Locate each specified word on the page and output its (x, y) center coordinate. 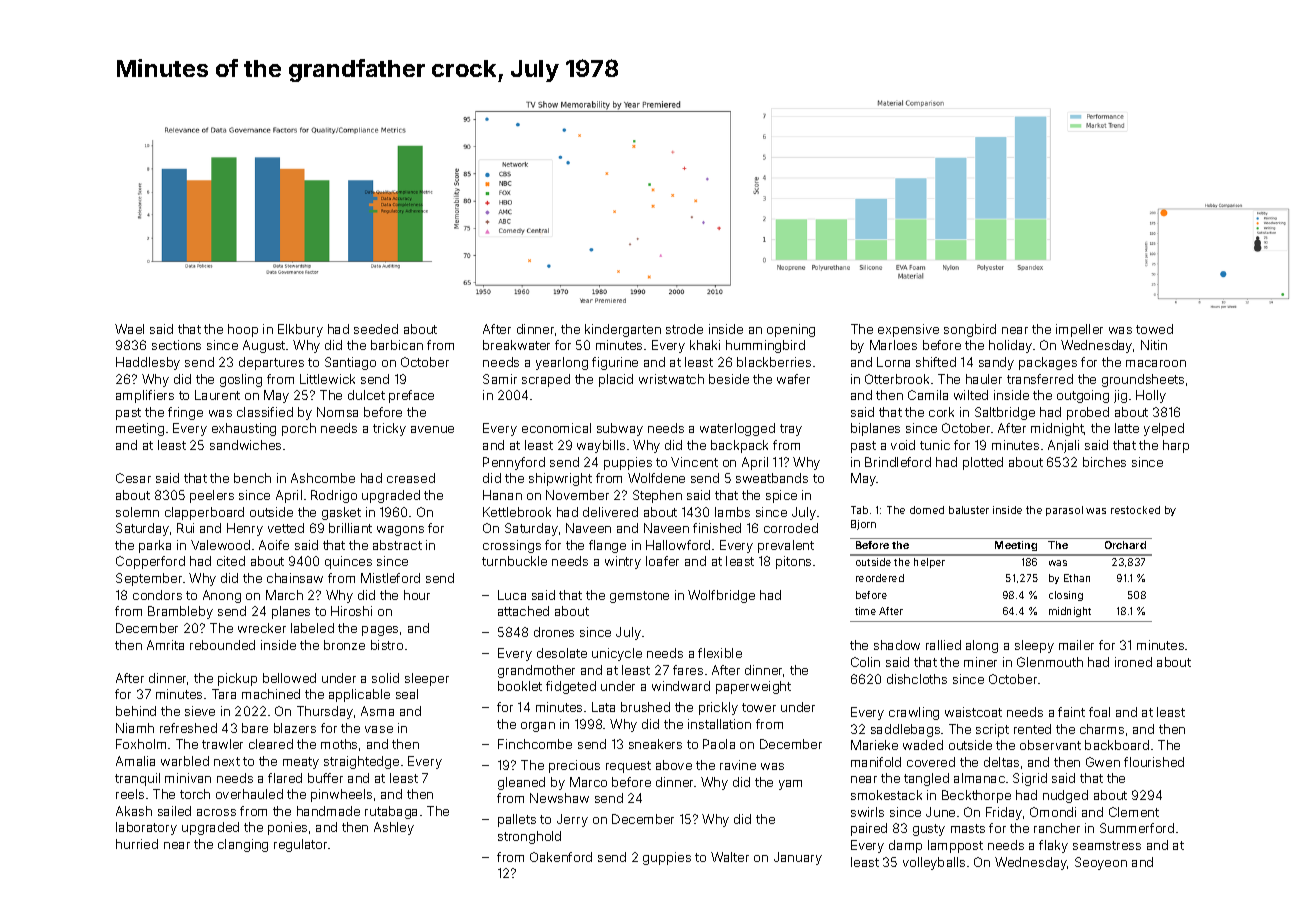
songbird (970, 330)
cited (231, 561)
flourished (1154, 762)
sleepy (1034, 646)
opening (791, 330)
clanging (243, 845)
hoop (243, 330)
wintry (623, 562)
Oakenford (561, 857)
